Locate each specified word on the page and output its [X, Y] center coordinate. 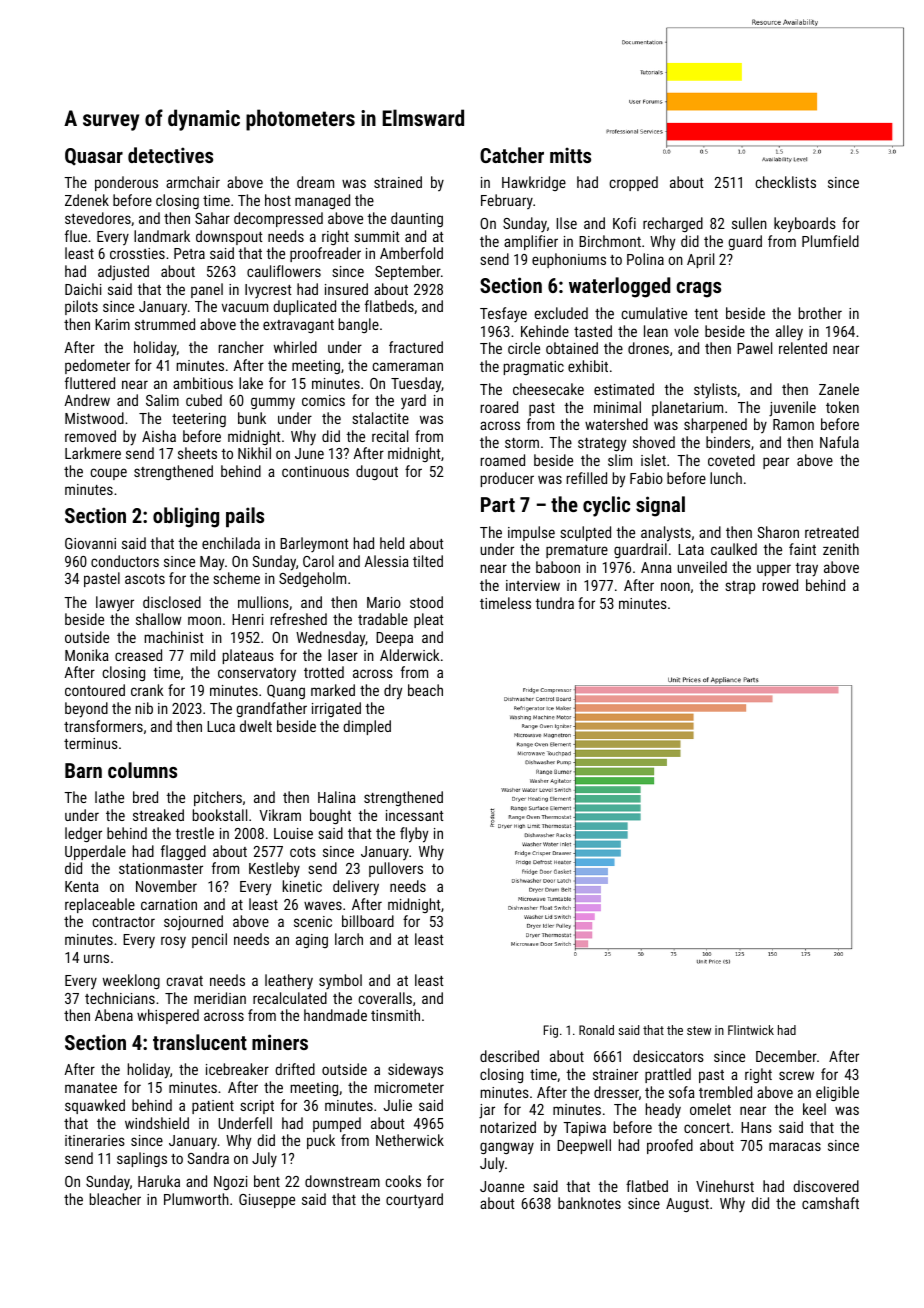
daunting [417, 219]
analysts [666, 534]
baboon [558, 567]
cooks [403, 1181]
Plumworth [196, 1199]
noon [675, 586]
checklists [786, 182]
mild [203, 655]
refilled [587, 478]
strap [740, 587]
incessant [415, 815]
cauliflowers [284, 271]
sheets [197, 453]
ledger [83, 834]
